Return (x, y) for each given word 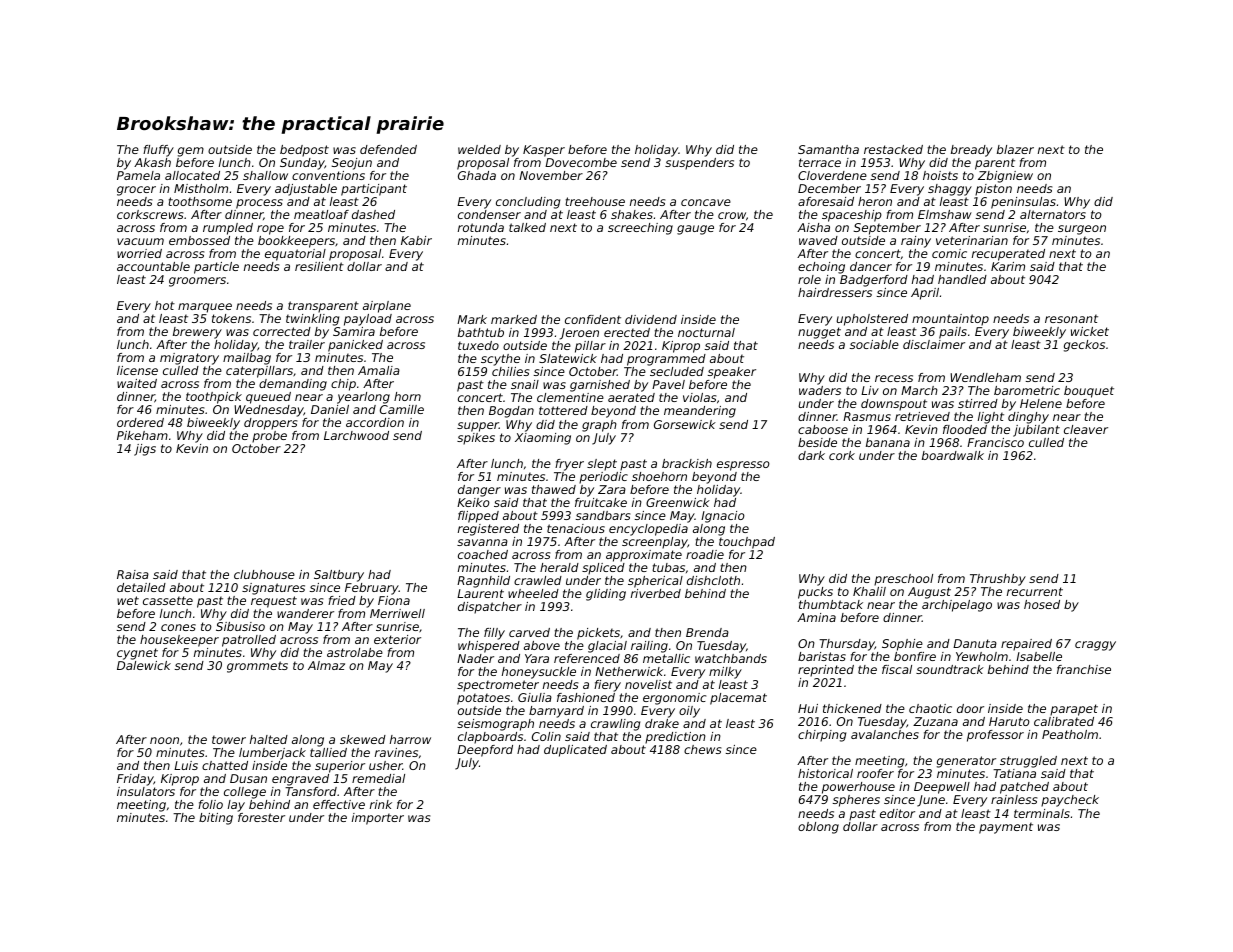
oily (689, 712)
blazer (1015, 149)
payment (1006, 828)
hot (165, 305)
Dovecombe (581, 162)
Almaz (326, 665)
